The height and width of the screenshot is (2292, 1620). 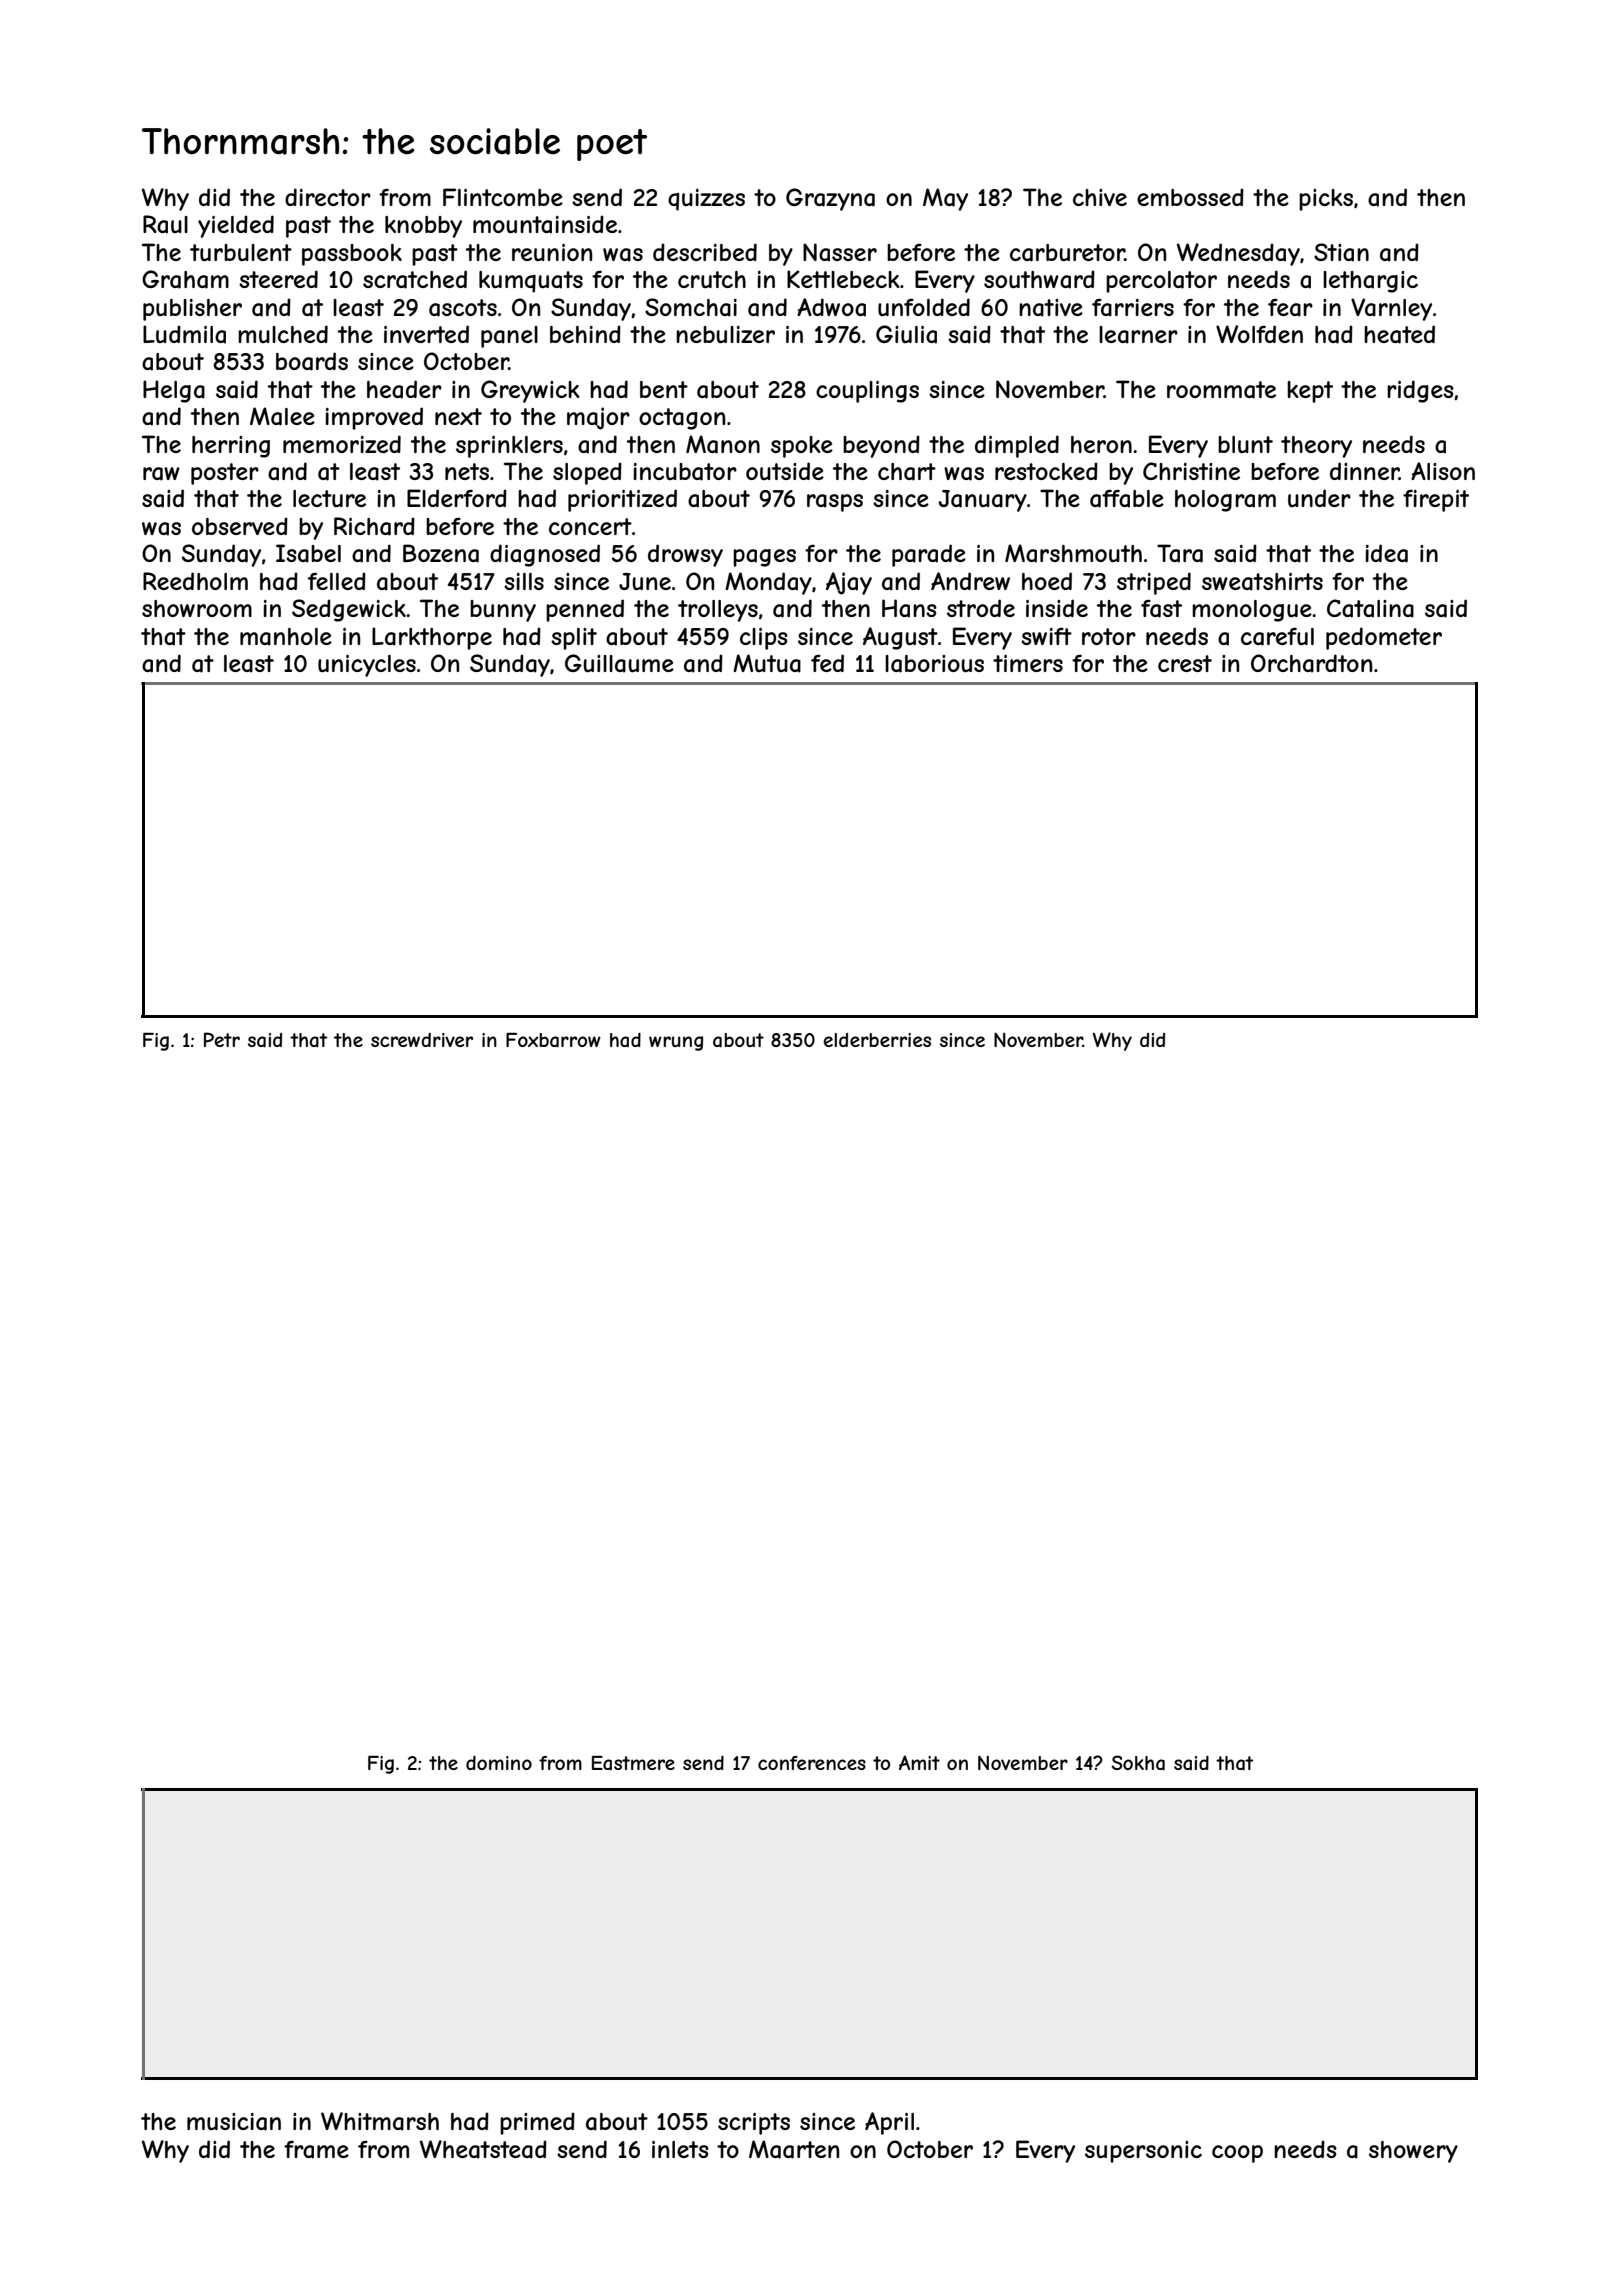 What do you see at coordinates (685, 555) in the screenshot?
I see `drowsy` at bounding box center [685, 555].
